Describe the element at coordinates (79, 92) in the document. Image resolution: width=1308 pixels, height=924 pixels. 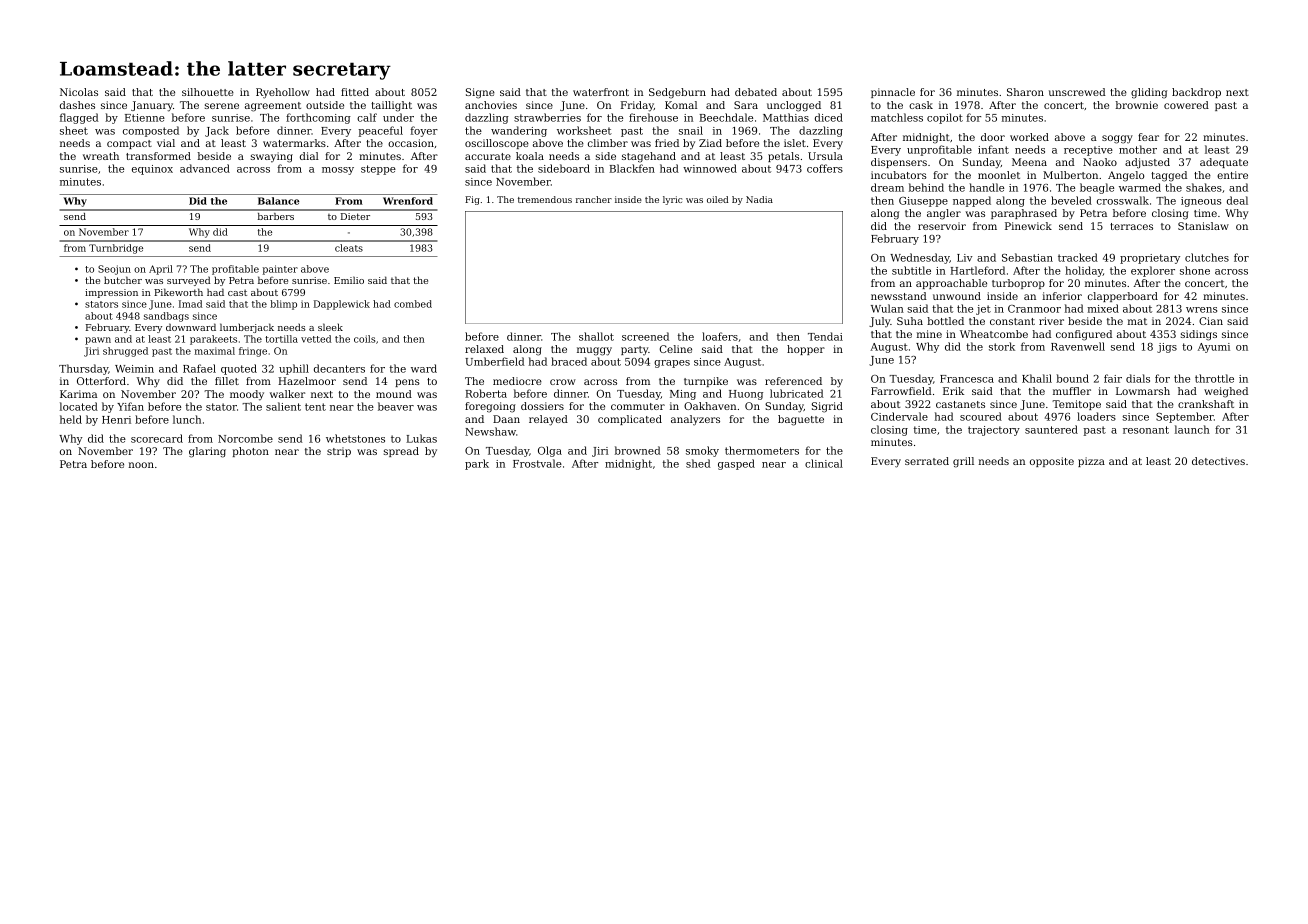
I see `Nicolas` at that location.
